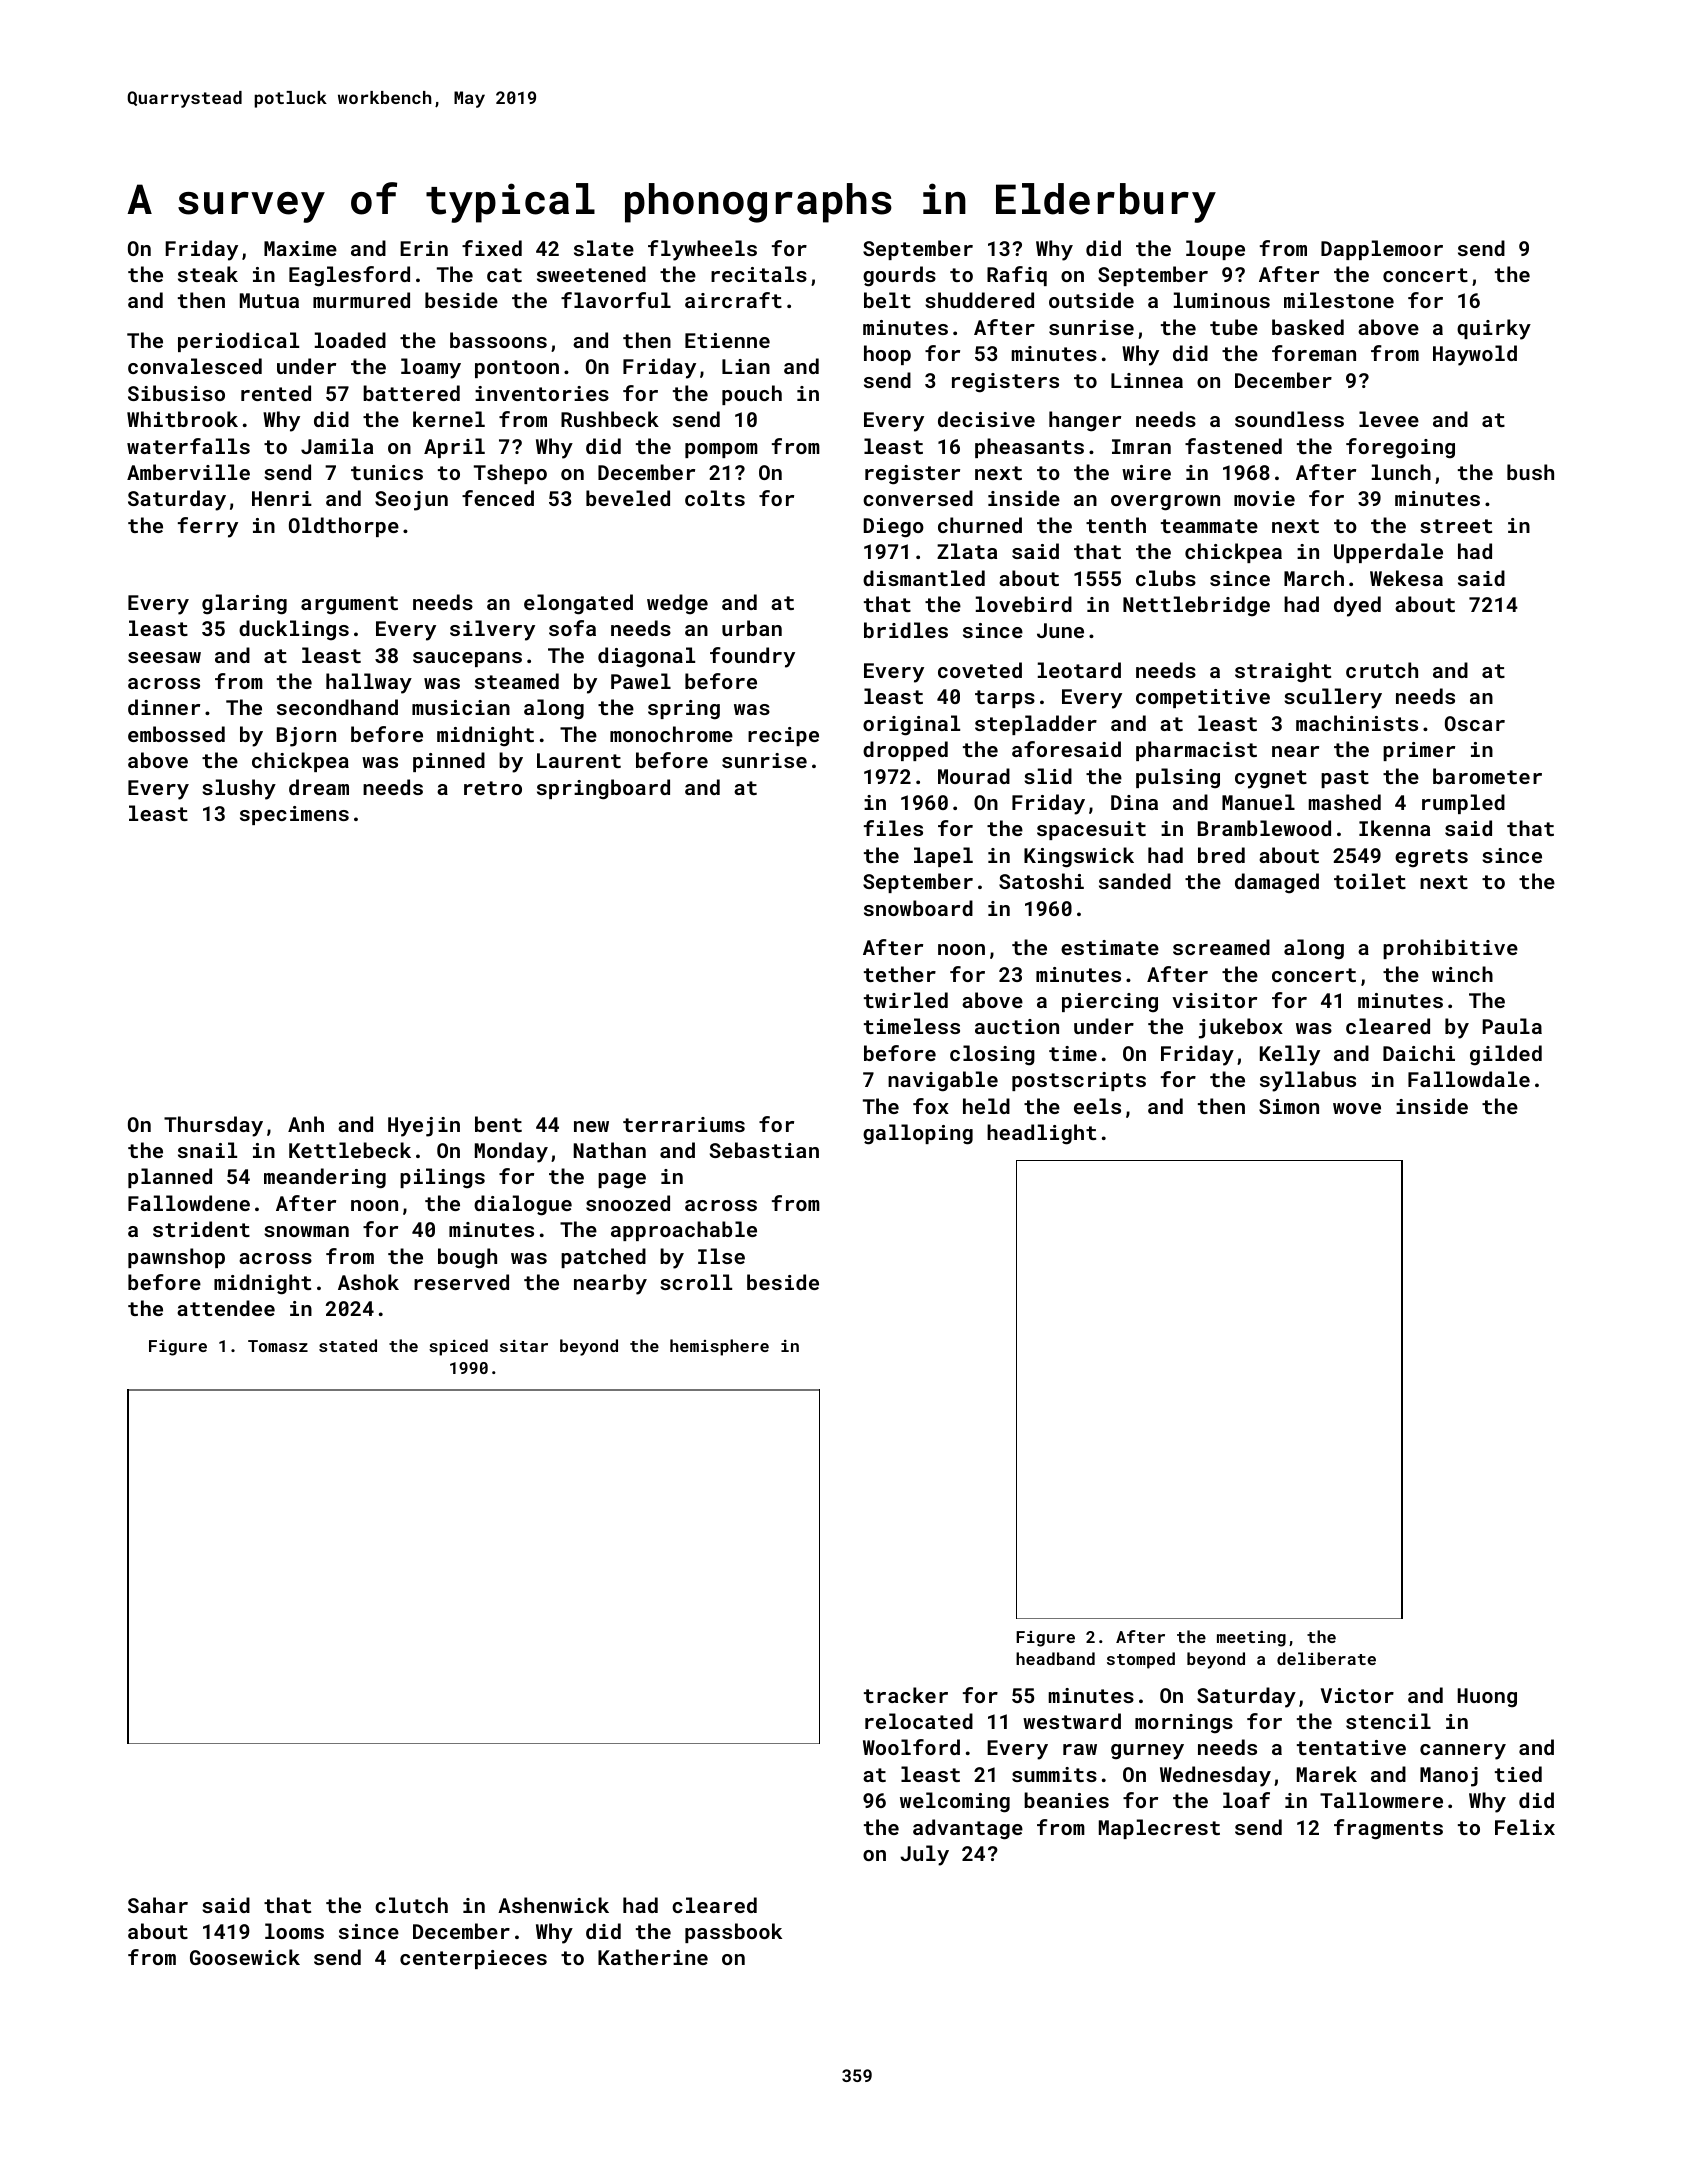 Image resolution: width=1683 pixels, height=2178 pixels. What do you see at coordinates (1215, 250) in the screenshot?
I see `loupe` at bounding box center [1215, 250].
